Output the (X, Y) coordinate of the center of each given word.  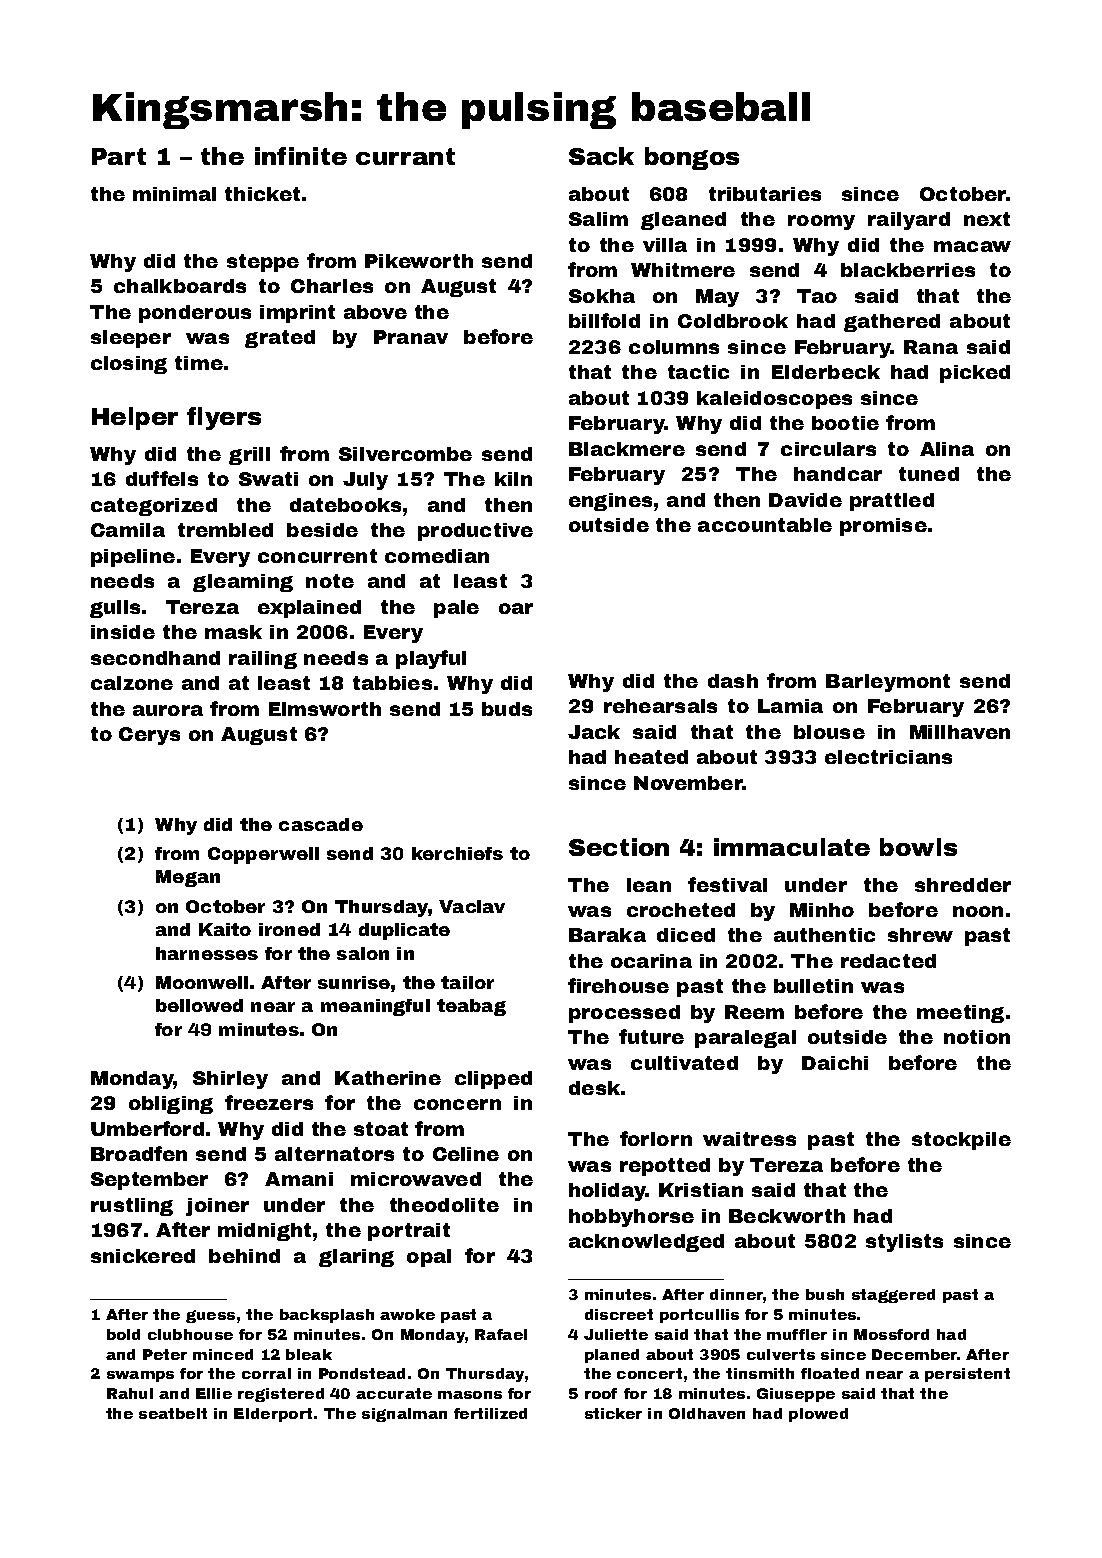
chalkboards (180, 286)
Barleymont (888, 683)
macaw (972, 246)
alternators (334, 1154)
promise (883, 527)
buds (507, 709)
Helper (135, 418)
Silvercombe (405, 454)
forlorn (656, 1138)
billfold (604, 320)
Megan (188, 878)
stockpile (961, 1141)
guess (210, 1316)
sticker (613, 1413)
